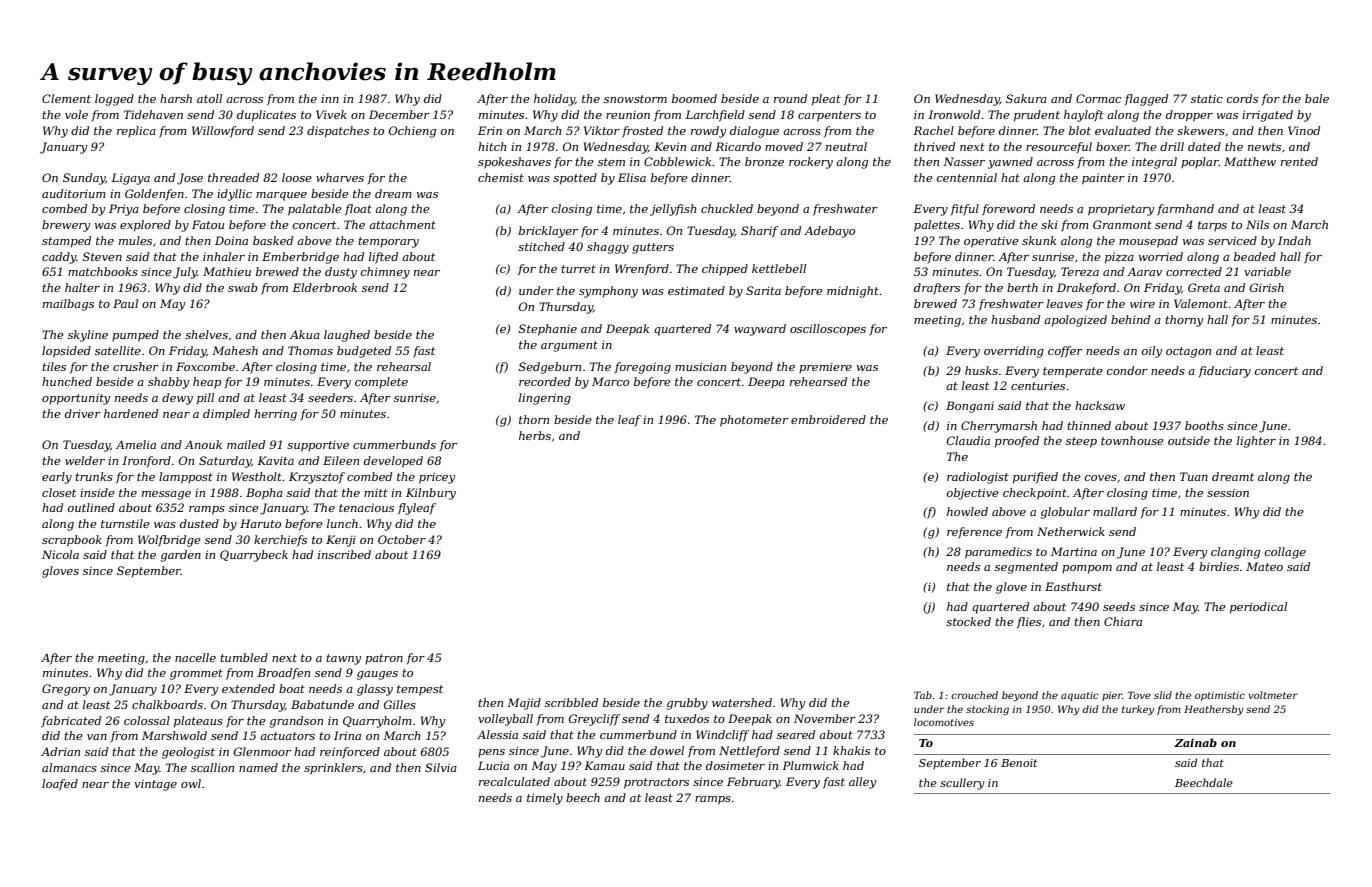  Describe the element at coordinates (535, 435) in the document. I see `herbs` at that location.
